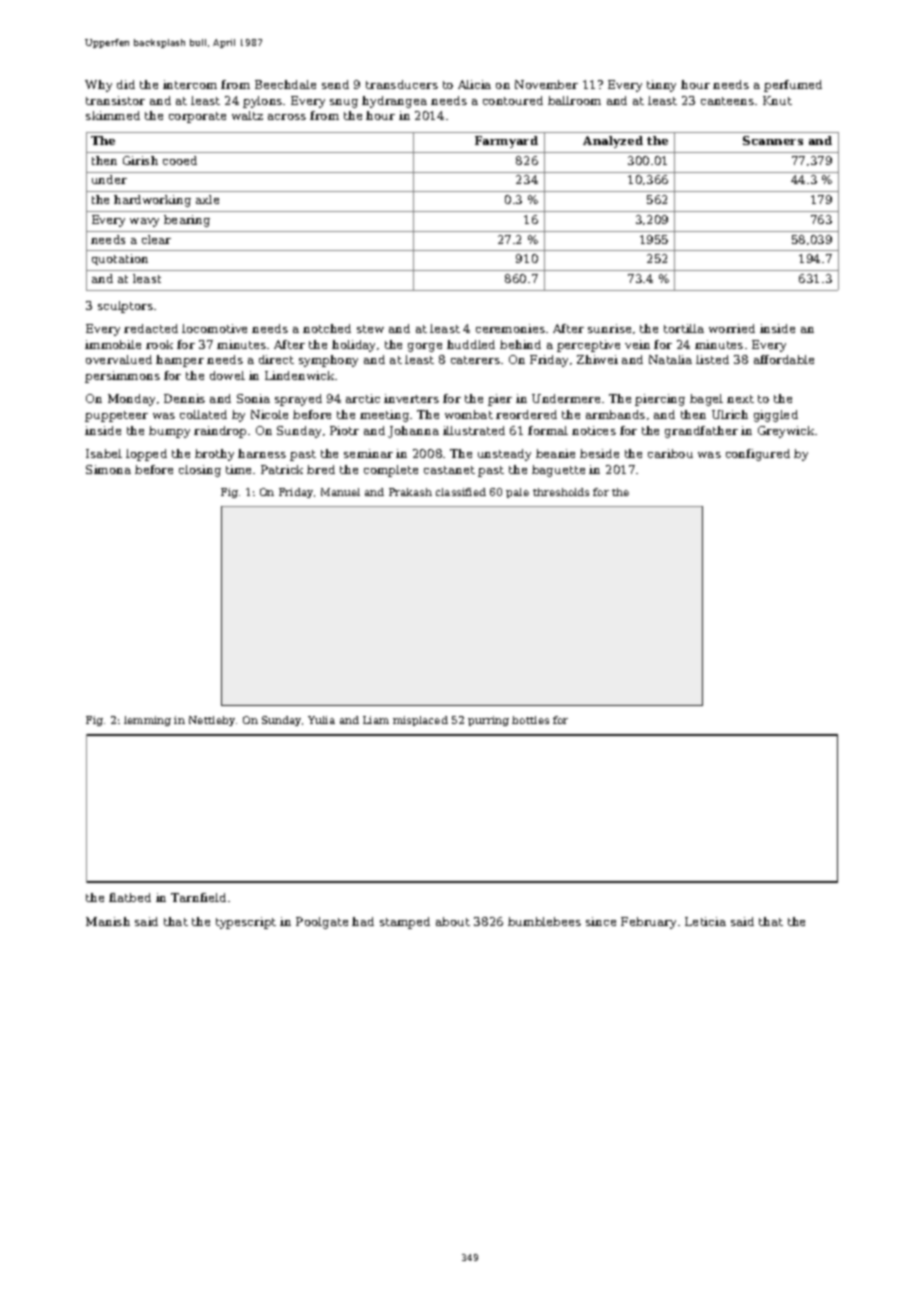  Describe the element at coordinates (207, 199) in the image. I see `axle` at that location.
